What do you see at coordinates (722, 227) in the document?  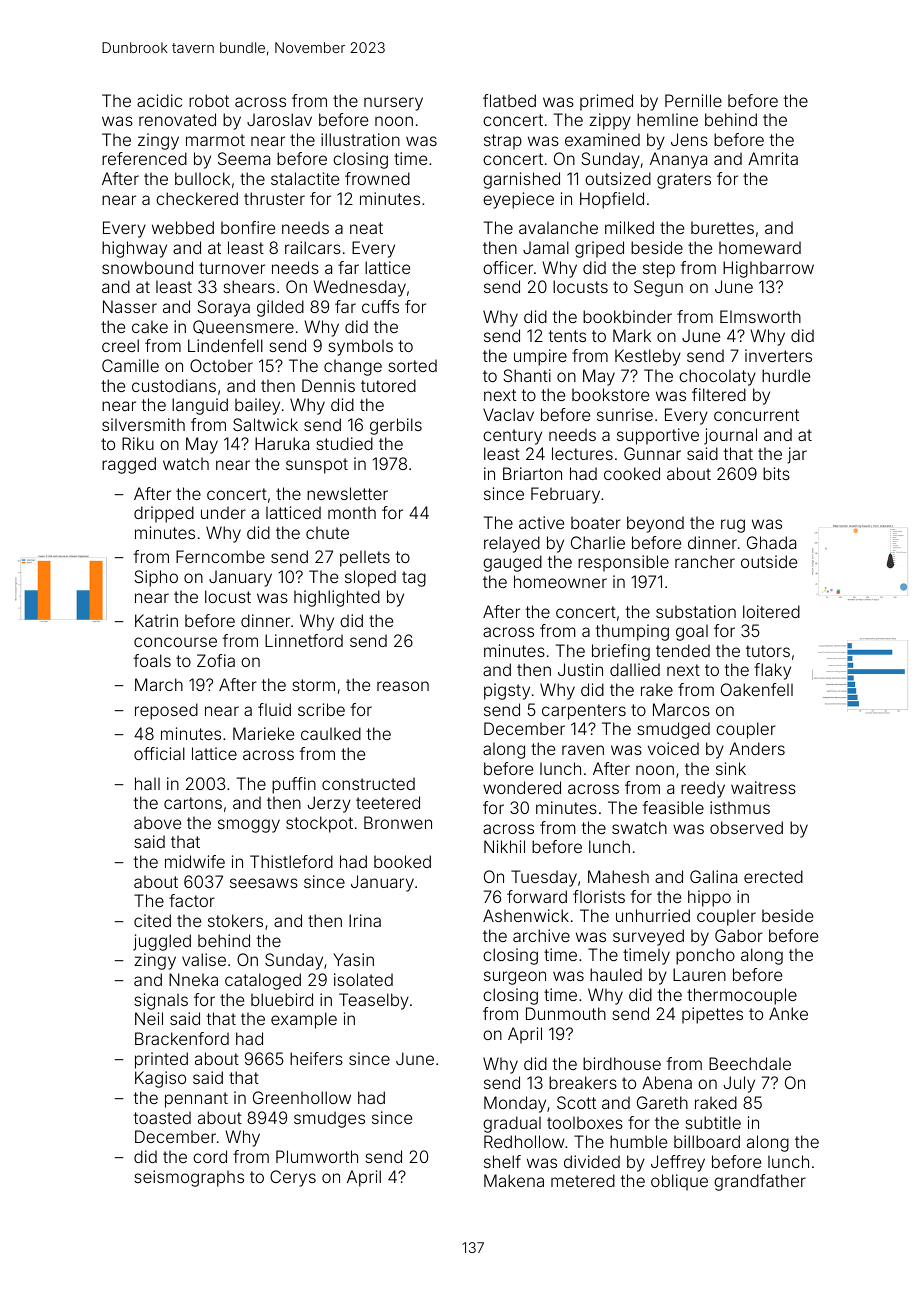 I see `burettes` at bounding box center [722, 227].
